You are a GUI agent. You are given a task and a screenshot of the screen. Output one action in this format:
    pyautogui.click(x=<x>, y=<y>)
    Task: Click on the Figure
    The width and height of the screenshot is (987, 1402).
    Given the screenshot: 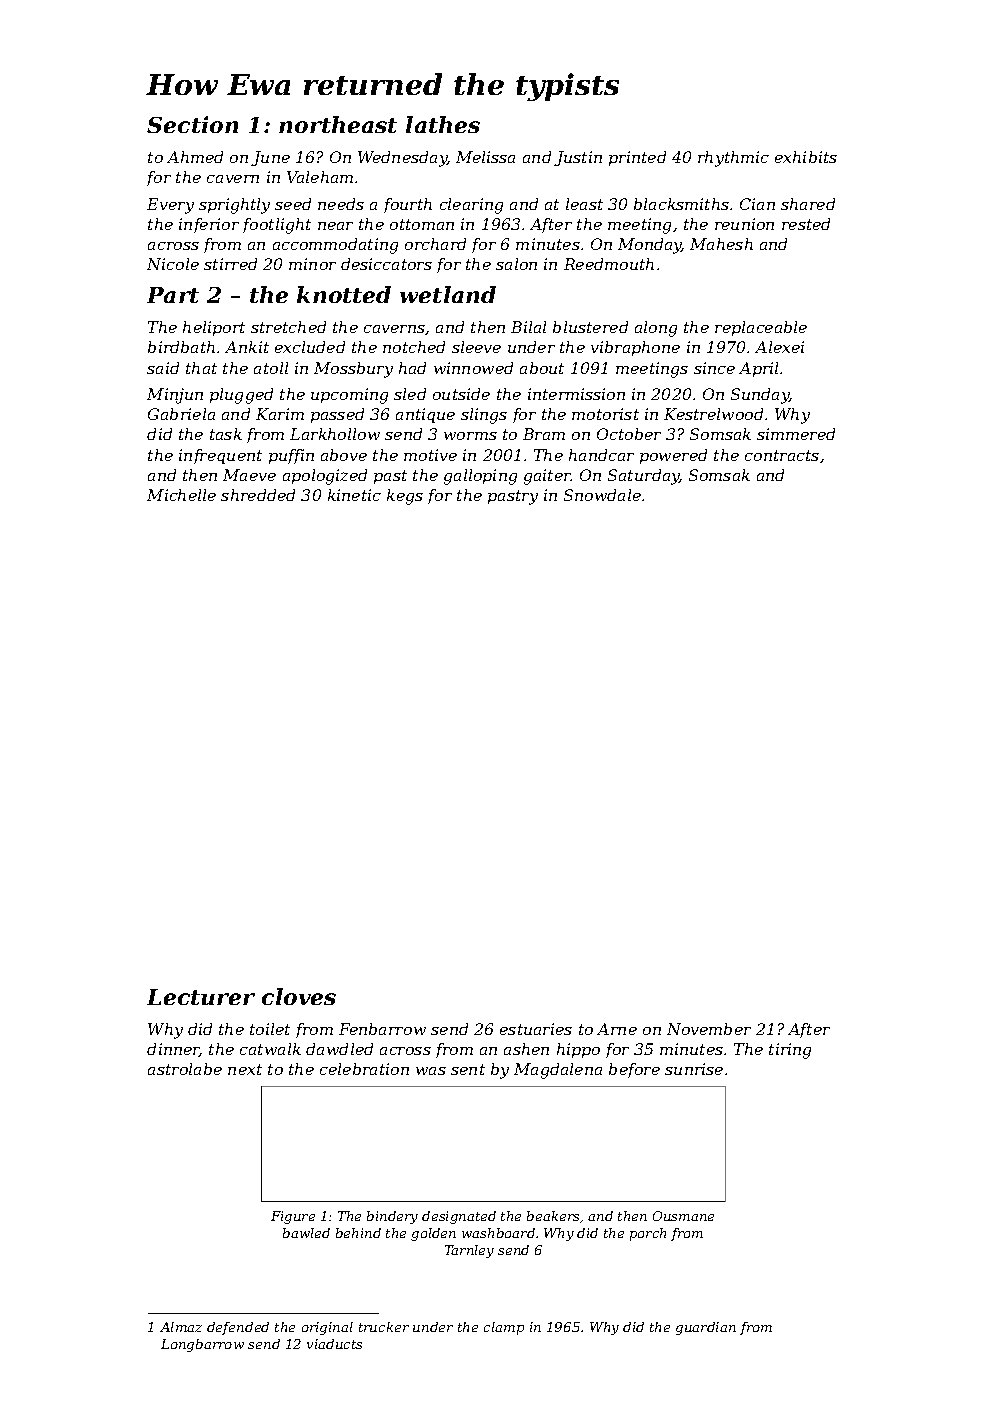 What is the action you would take?
    pyautogui.click(x=293, y=1217)
